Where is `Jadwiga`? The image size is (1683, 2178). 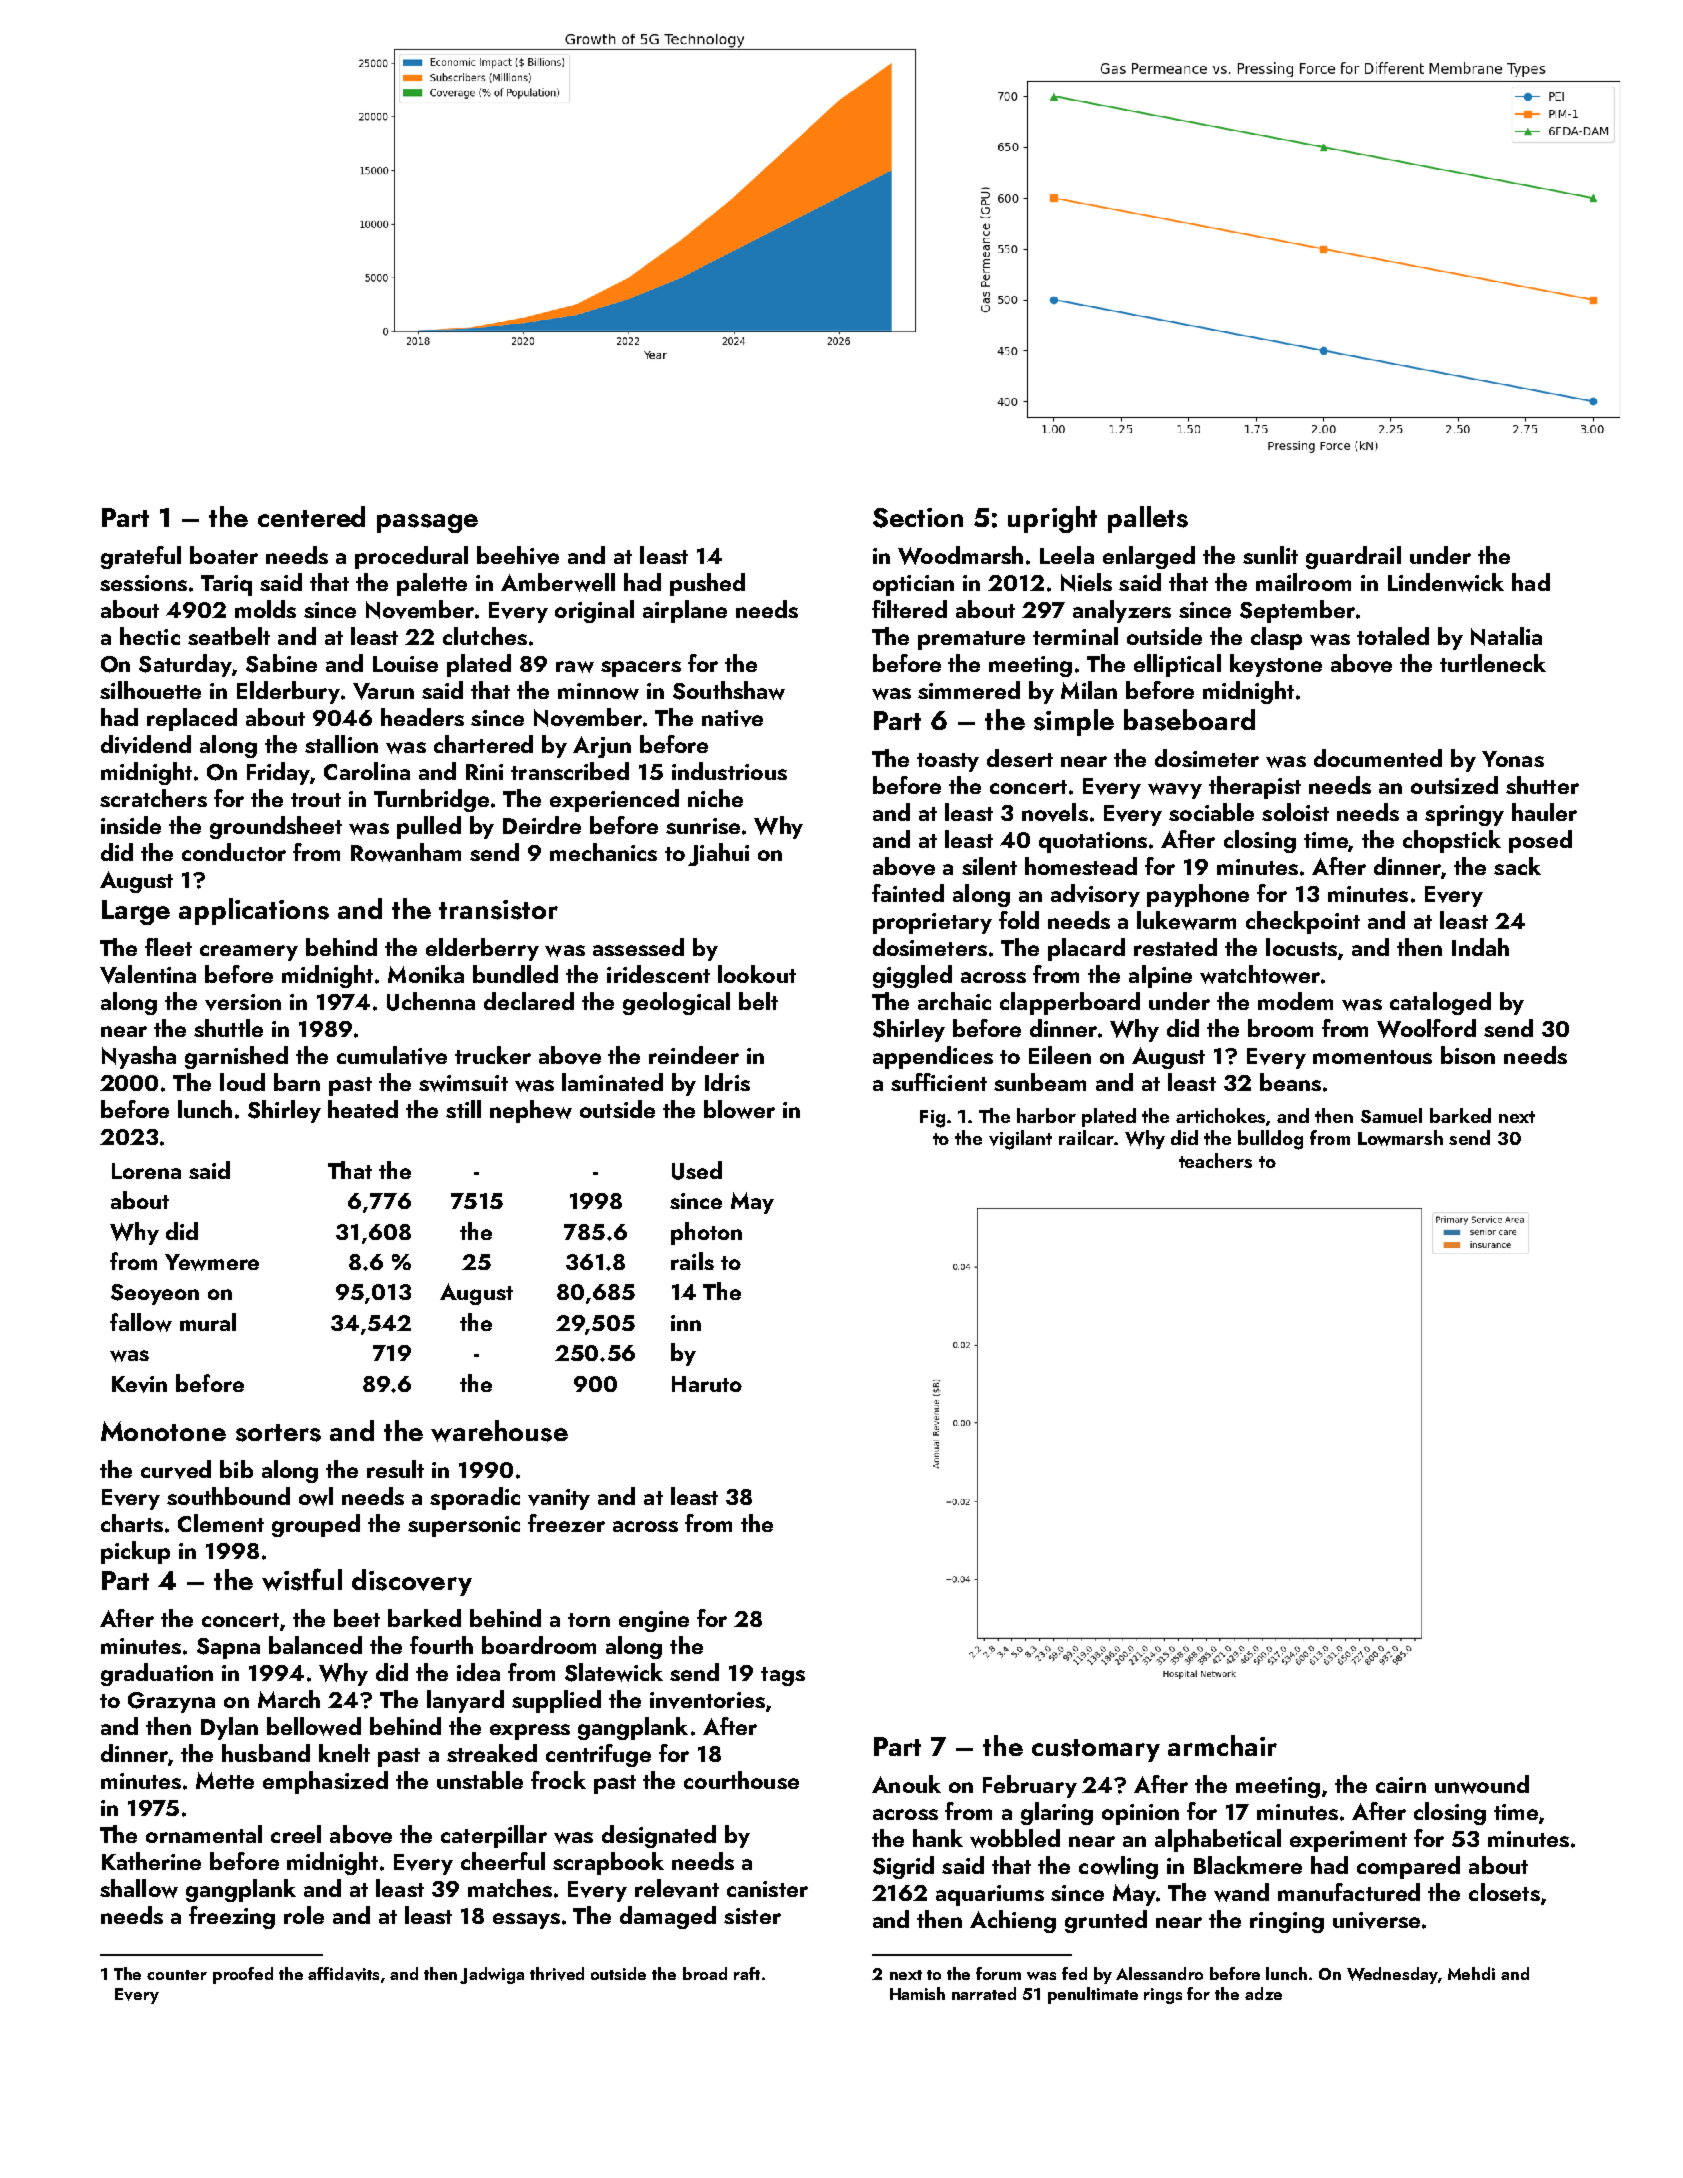 Jadwiga is located at coordinates (492, 1975).
